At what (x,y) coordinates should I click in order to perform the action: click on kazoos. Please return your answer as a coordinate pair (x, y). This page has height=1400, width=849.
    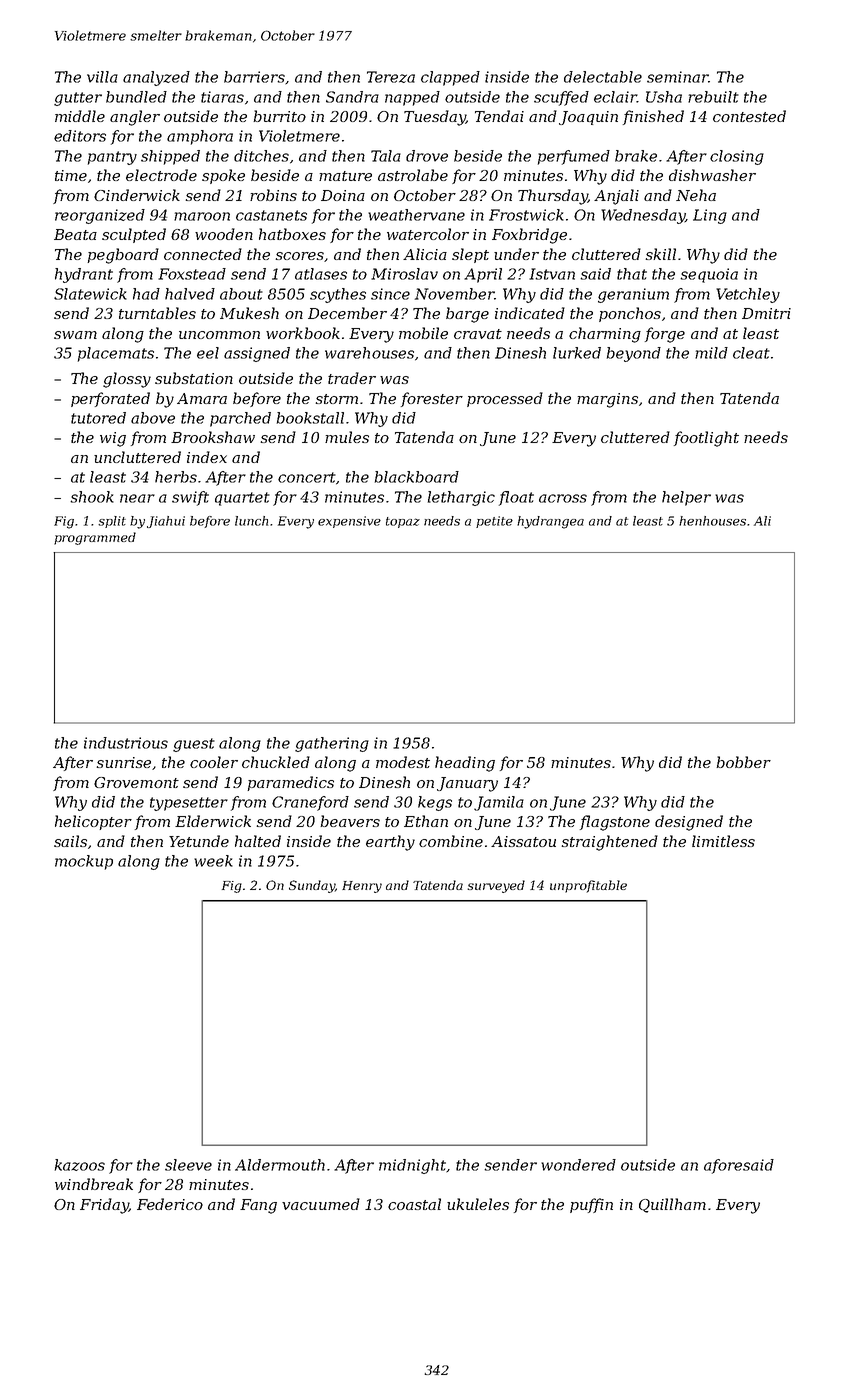
    Looking at the image, I should click on (80, 1165).
